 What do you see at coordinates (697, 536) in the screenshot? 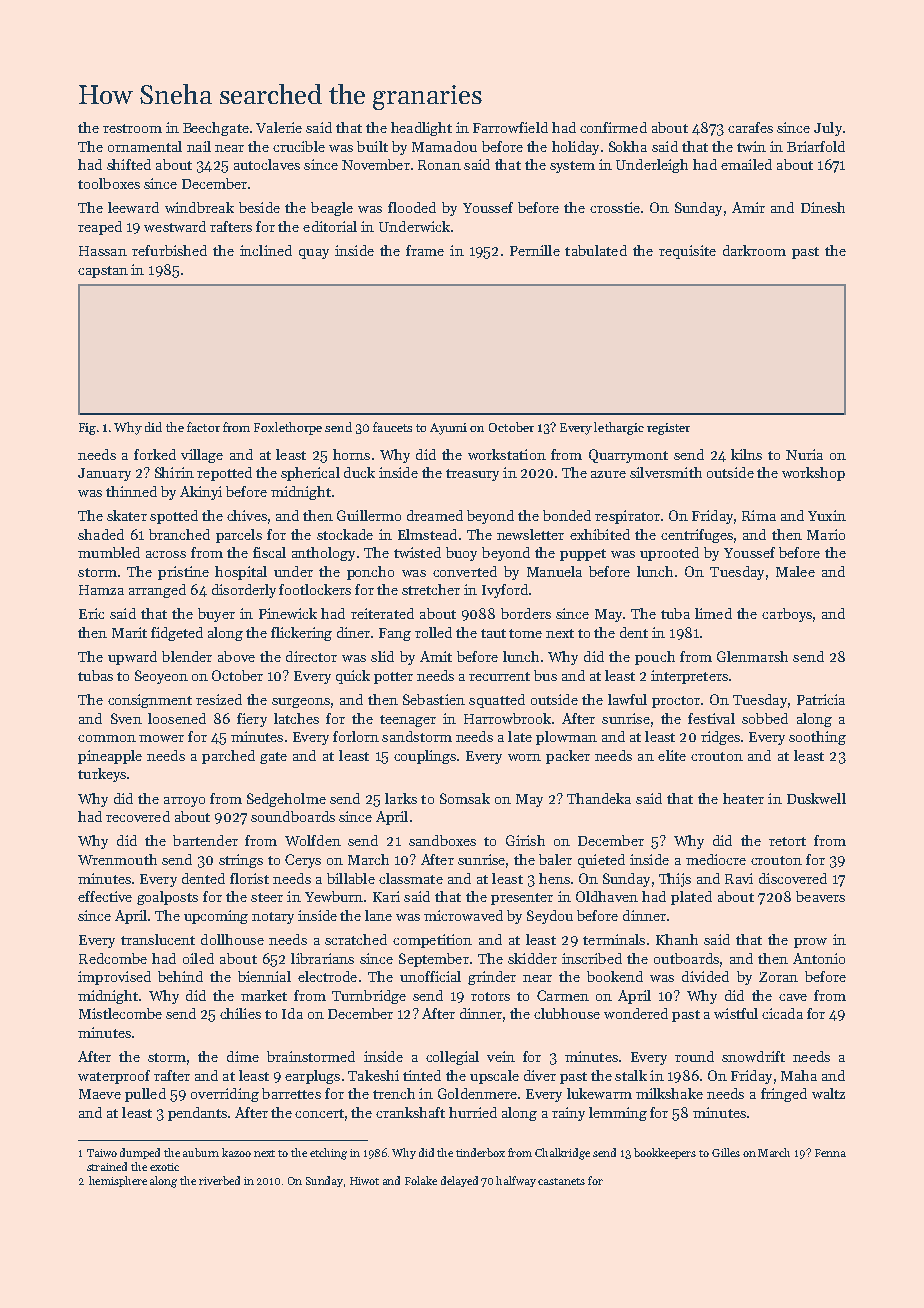
I see `centrifuges` at bounding box center [697, 536].
